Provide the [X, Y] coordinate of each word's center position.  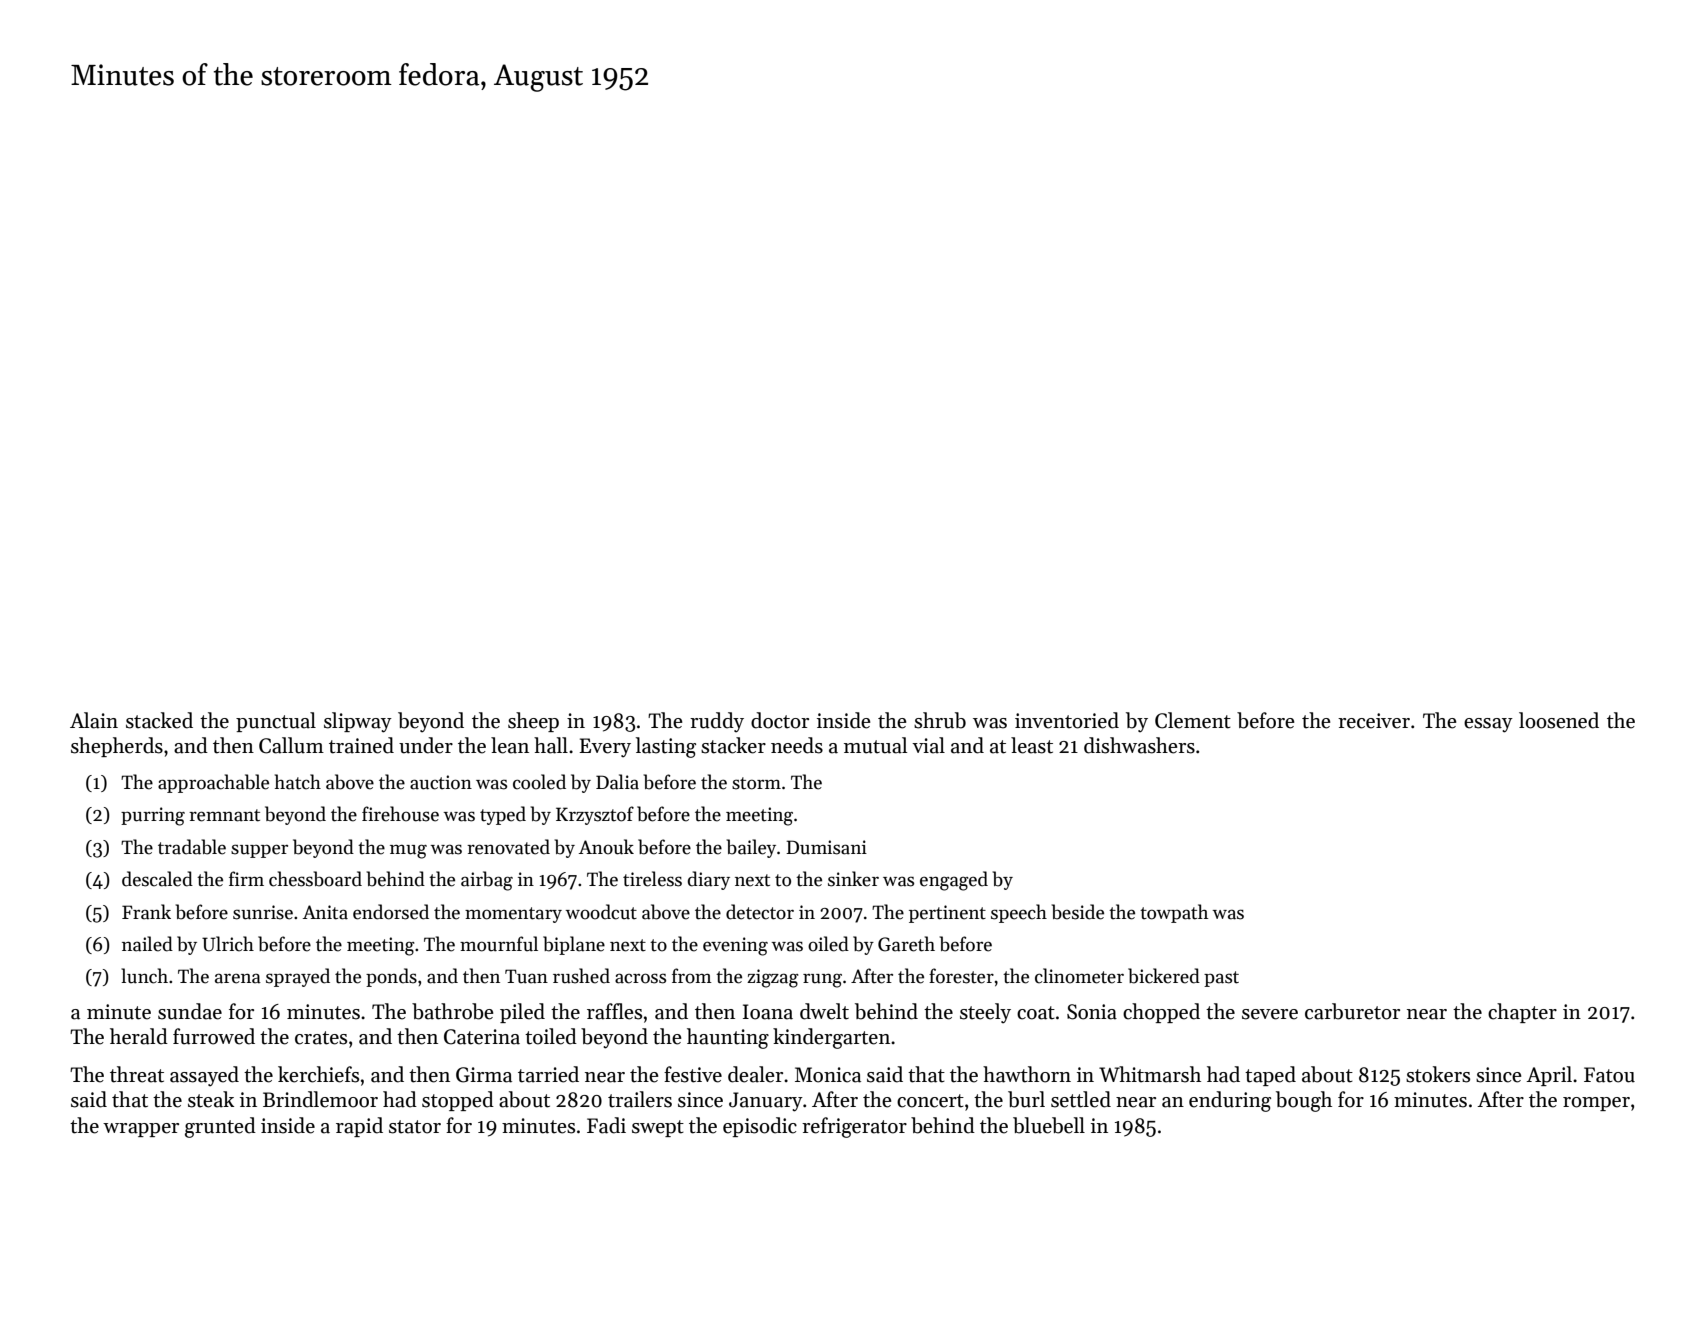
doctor [780, 720]
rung [822, 980]
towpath [1174, 913]
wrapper [141, 1130]
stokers [1438, 1074]
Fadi [606, 1125]
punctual [276, 722]
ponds [391, 977]
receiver [1374, 721]
